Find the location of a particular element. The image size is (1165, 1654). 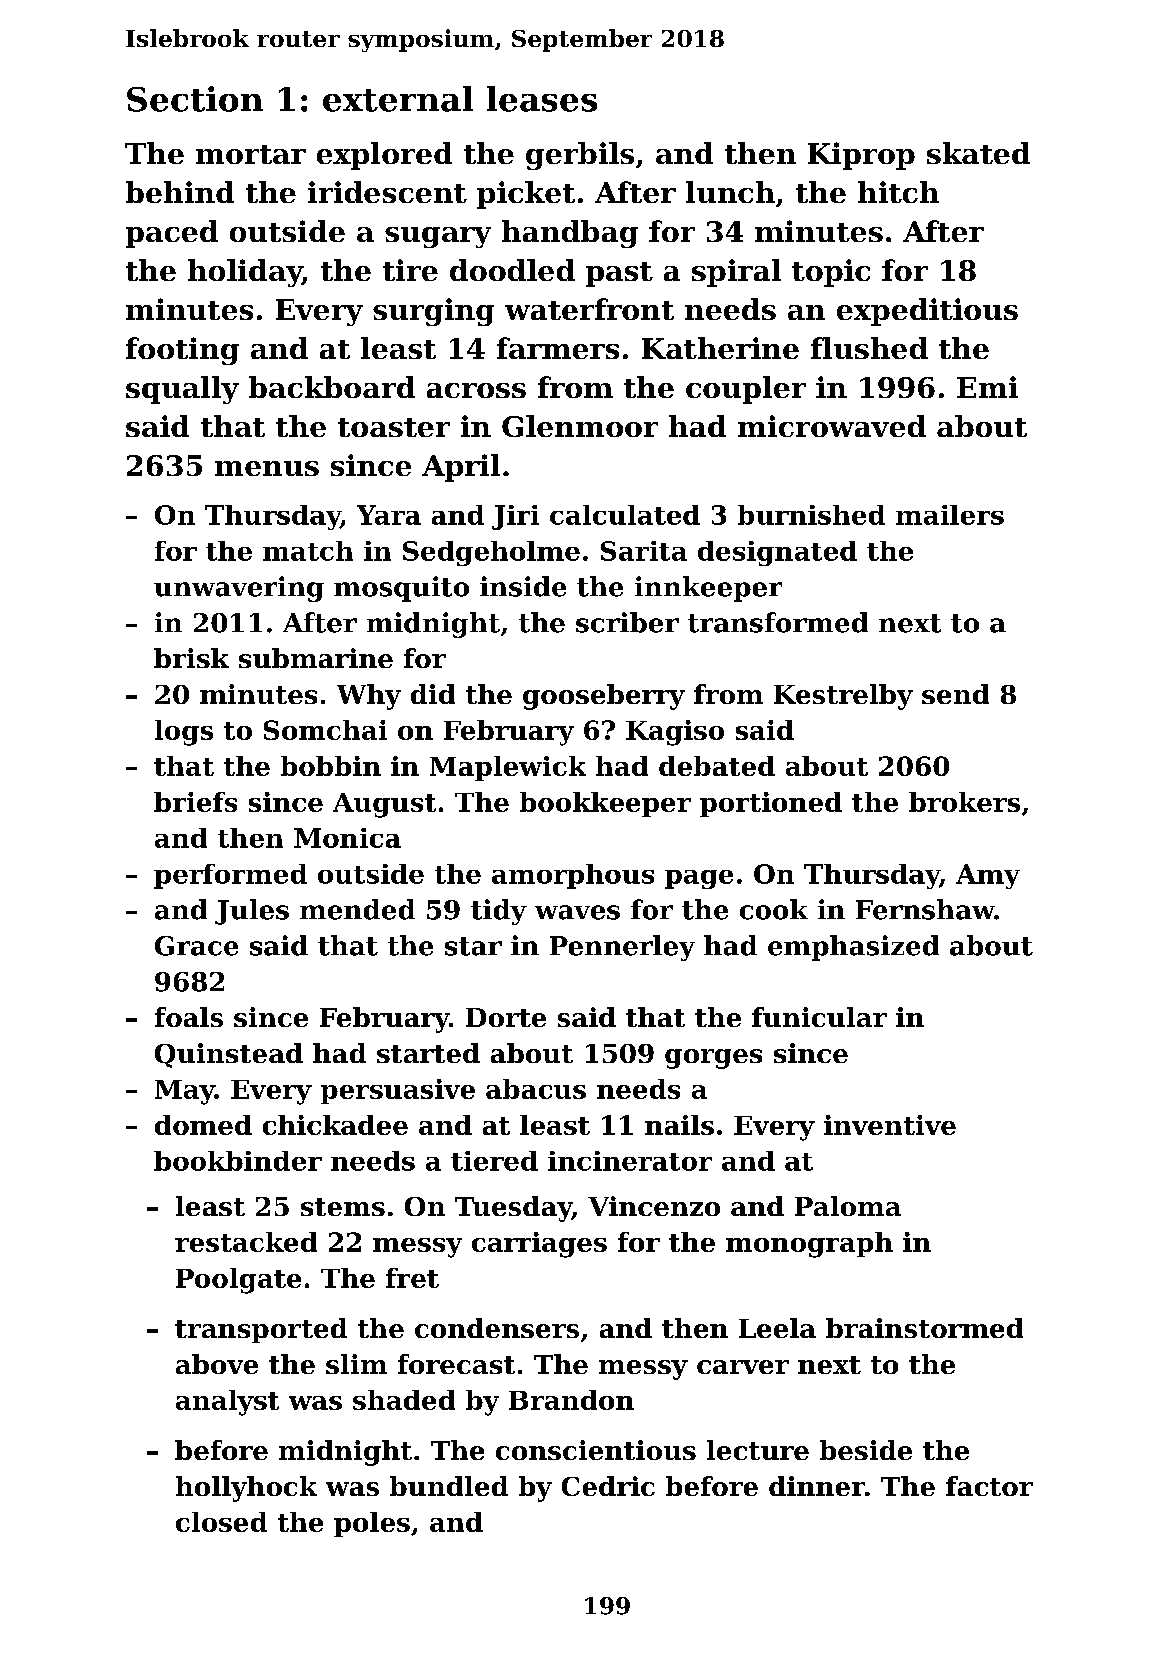

Kestrelby is located at coordinates (843, 697).
